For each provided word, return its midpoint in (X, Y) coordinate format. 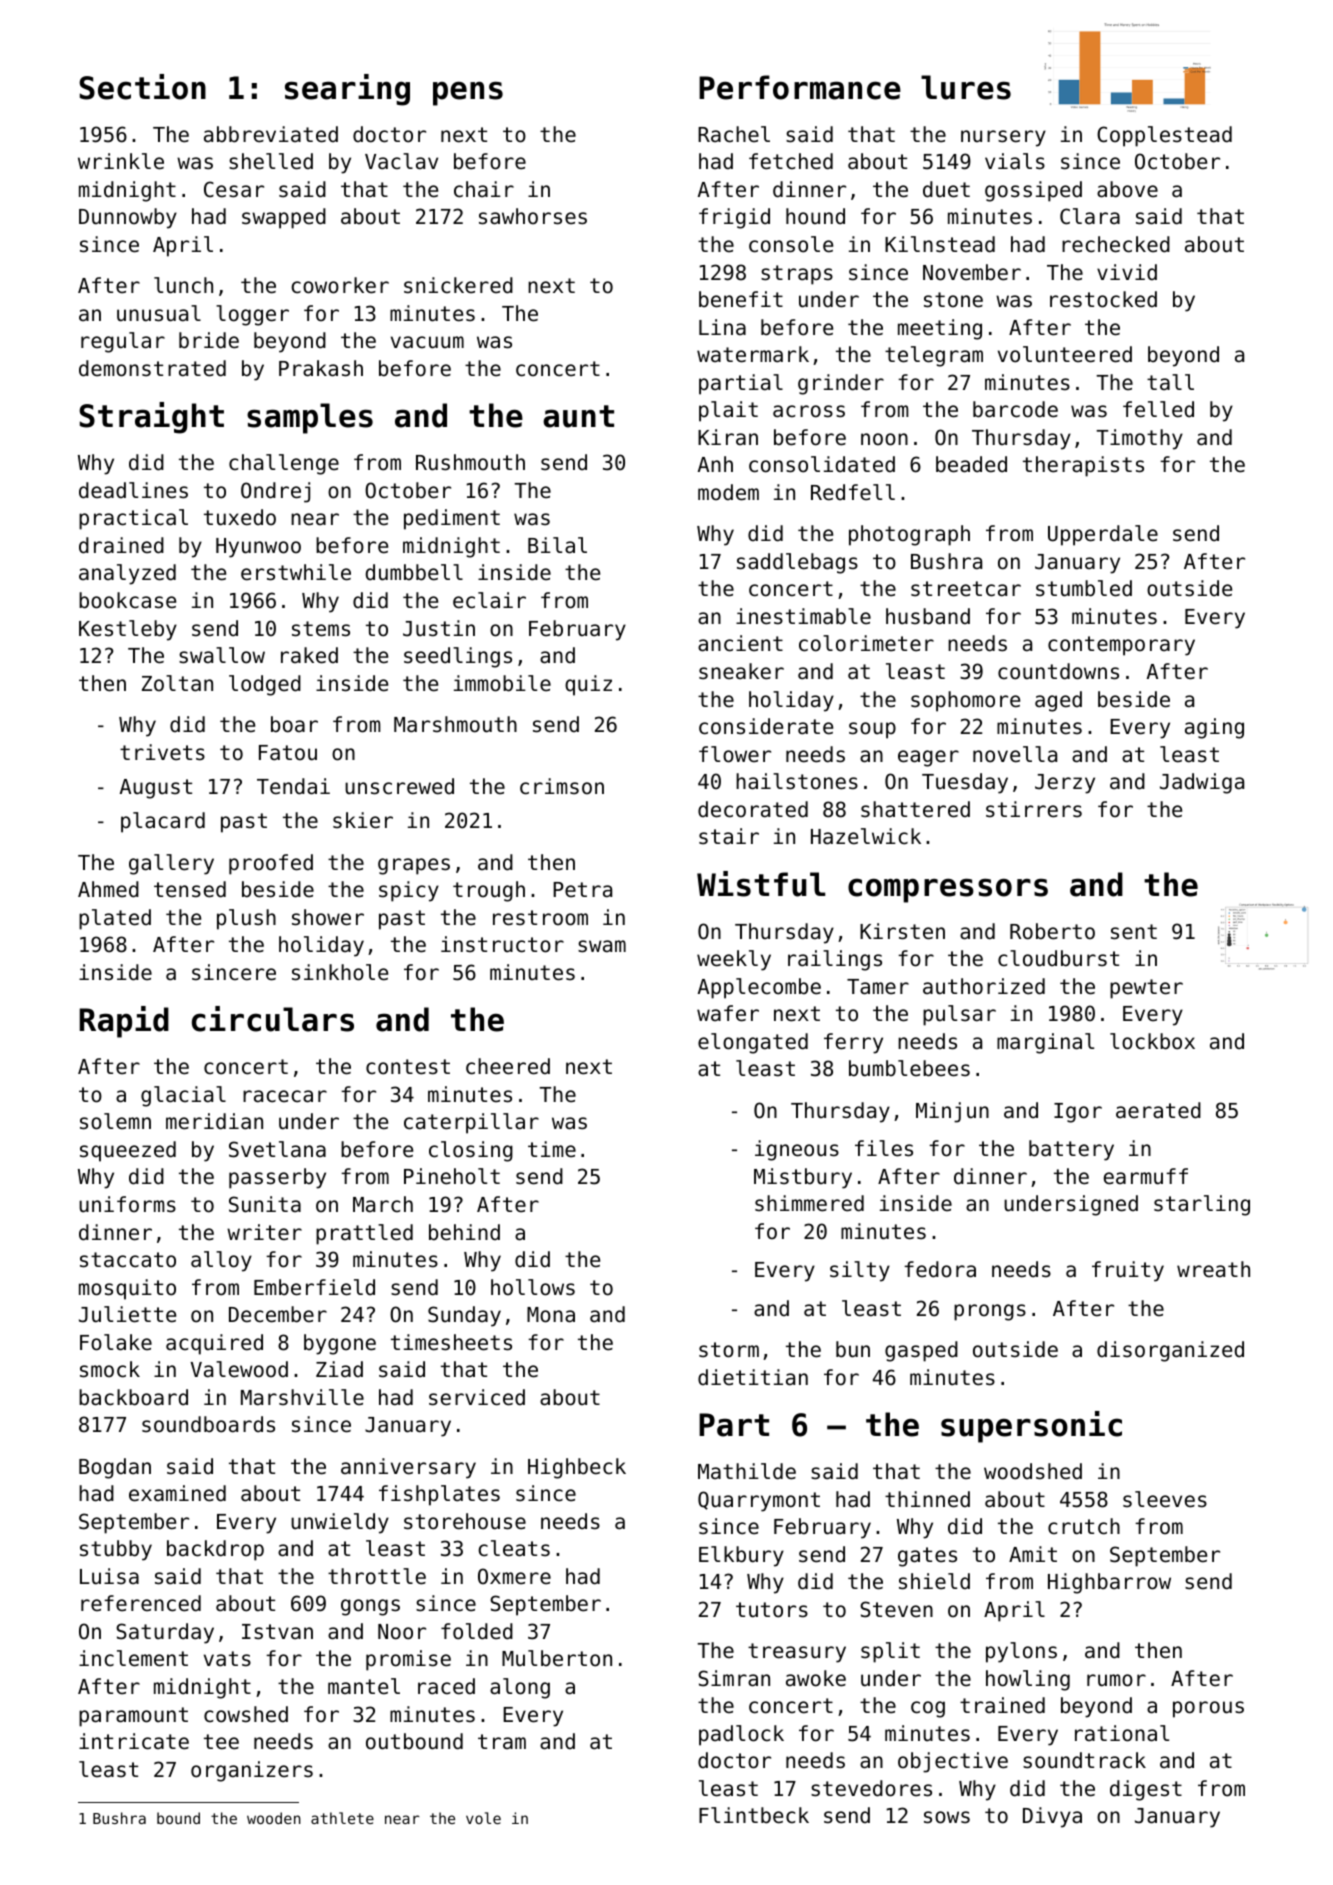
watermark (753, 354)
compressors (948, 890)
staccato (128, 1260)
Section (142, 87)
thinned (927, 1499)
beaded (971, 464)
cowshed (246, 1714)
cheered (508, 1066)
